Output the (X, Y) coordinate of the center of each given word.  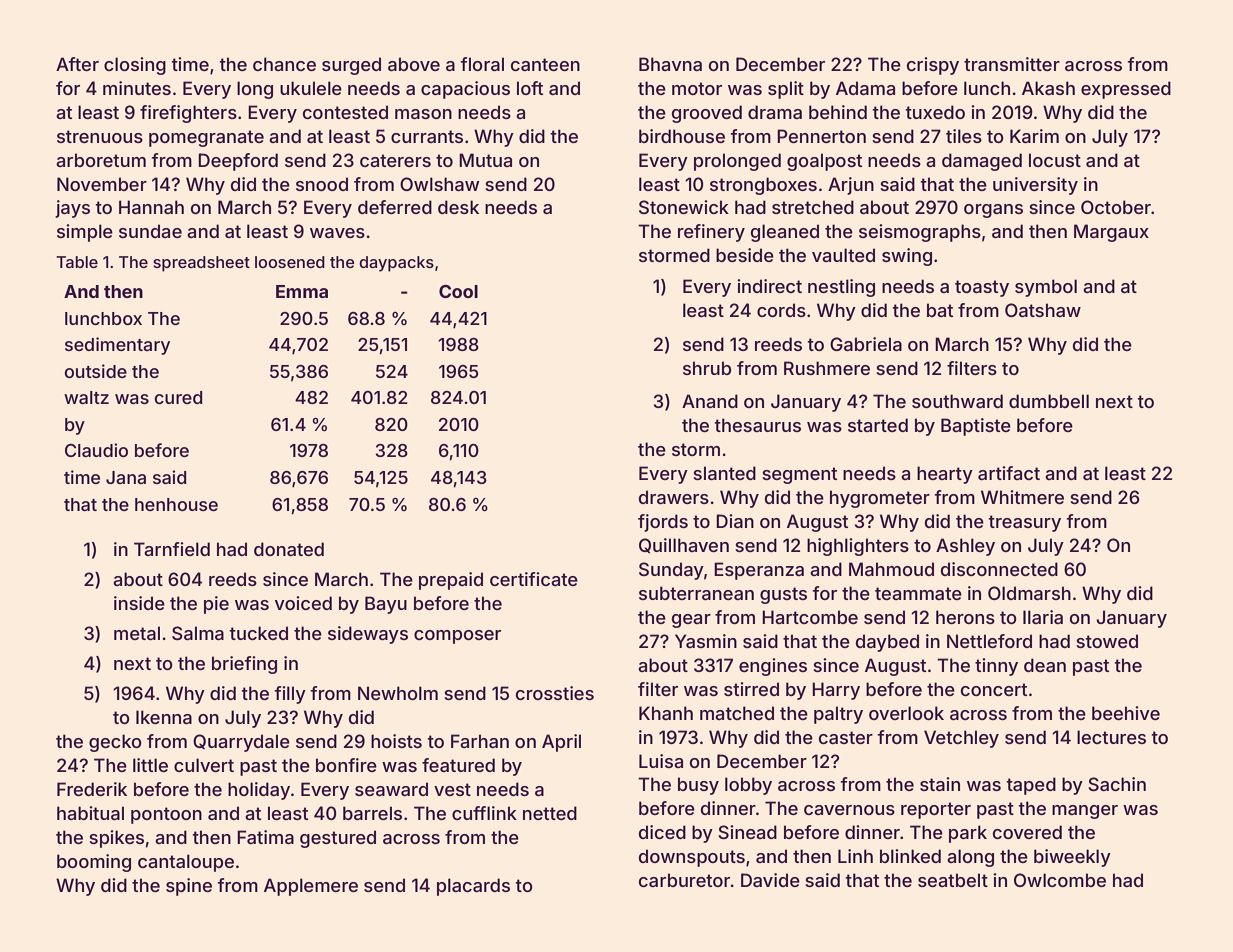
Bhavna (670, 64)
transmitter (1012, 64)
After (77, 64)
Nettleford (989, 641)
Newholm (398, 693)
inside (139, 603)
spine (189, 887)
